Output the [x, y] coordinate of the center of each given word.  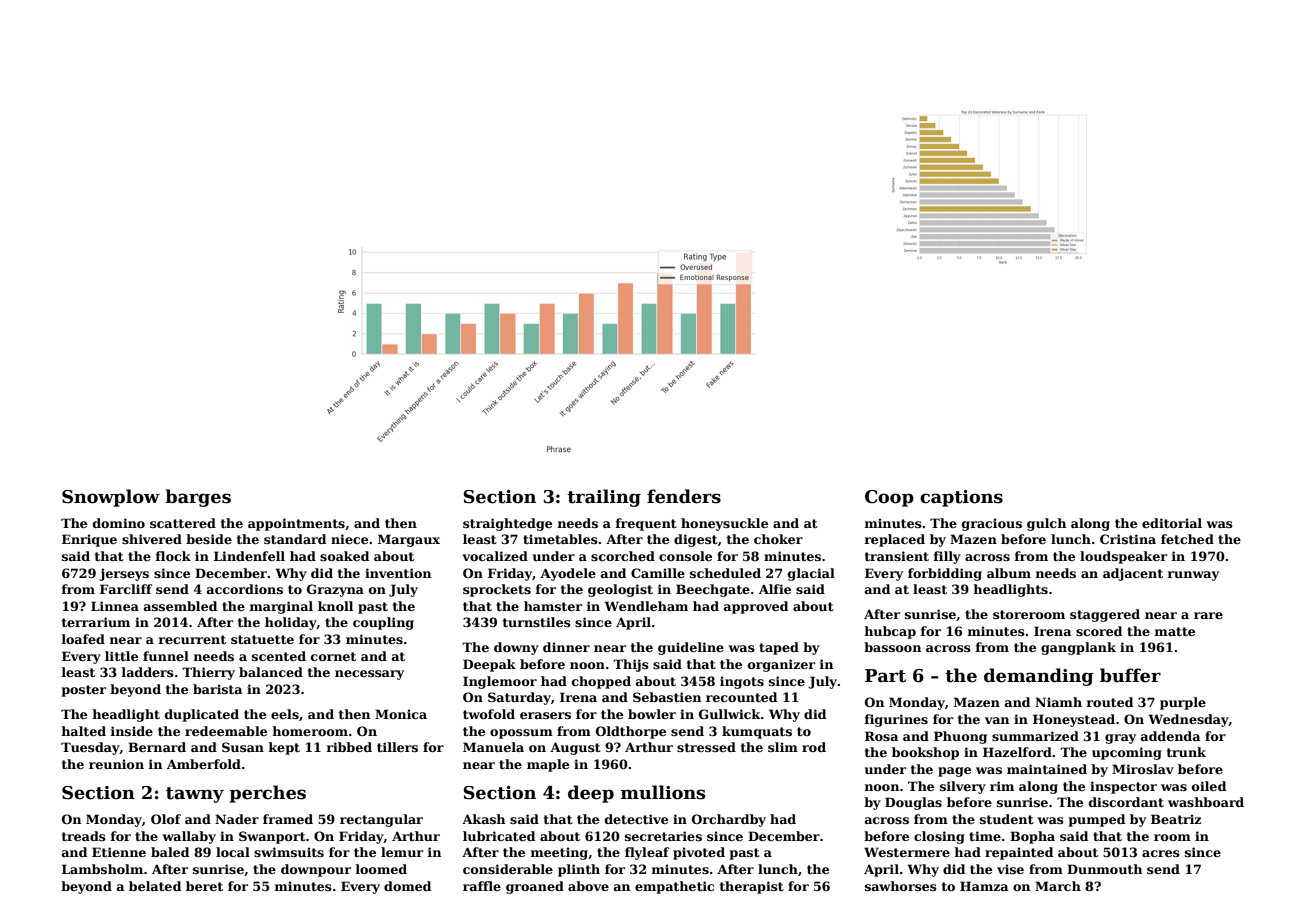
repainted [1019, 853]
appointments [296, 524]
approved [756, 607]
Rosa [881, 736]
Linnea [115, 606]
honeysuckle [724, 524]
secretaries [663, 836]
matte [1175, 631]
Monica [401, 714]
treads [84, 836]
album [1009, 573]
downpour [316, 870]
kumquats [757, 732]
